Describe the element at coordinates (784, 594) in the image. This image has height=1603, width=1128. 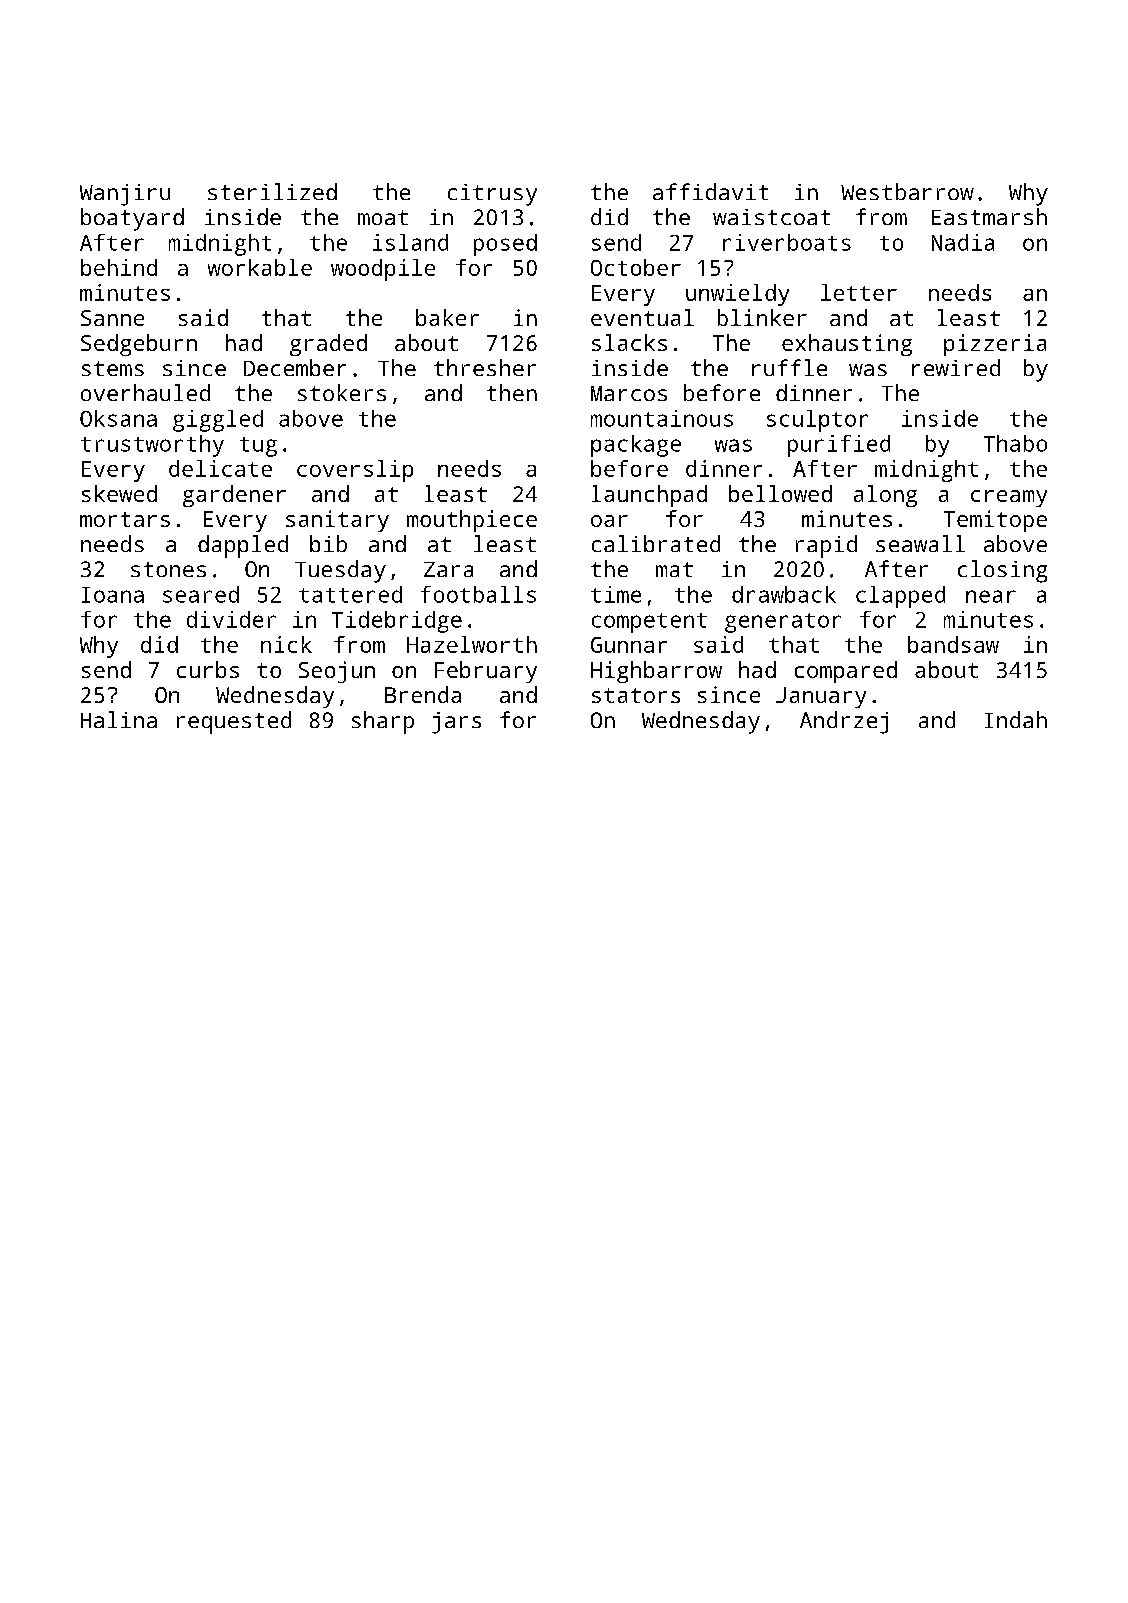
I see `drawback` at that location.
